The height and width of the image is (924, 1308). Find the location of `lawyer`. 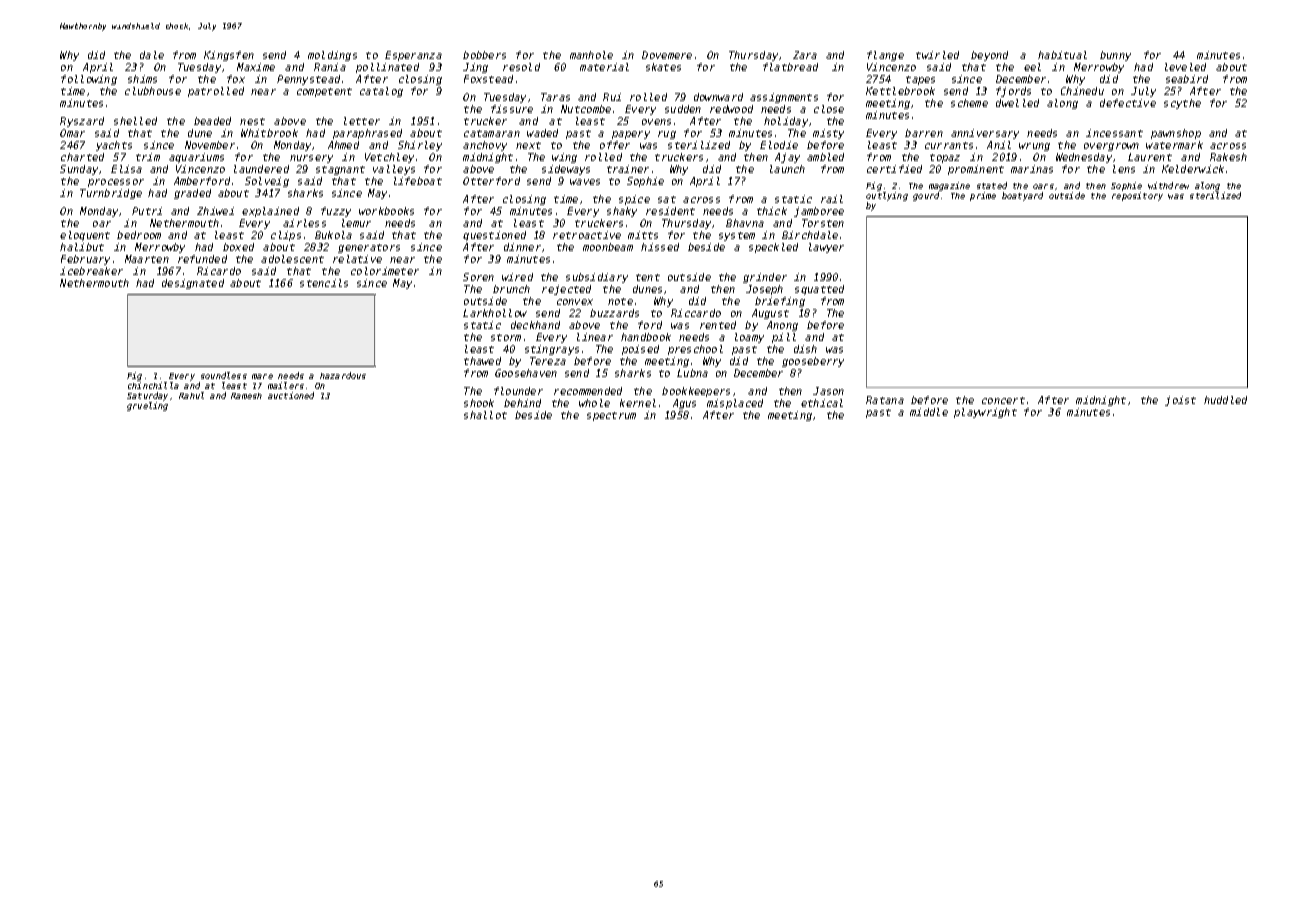

lawyer is located at coordinates (826, 248).
